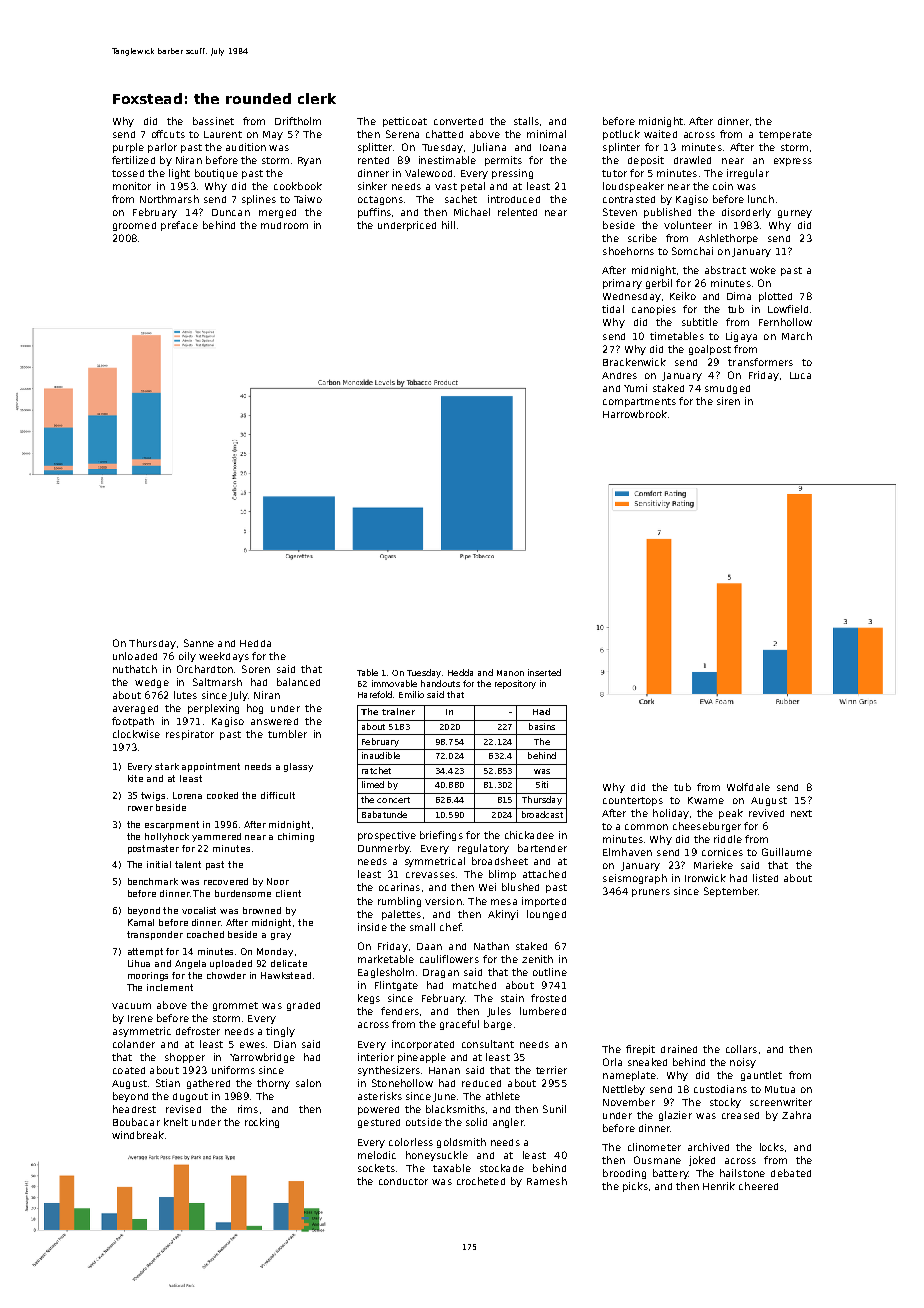 This document has width=924, height=1308. I want to click on footpath, so click(133, 722).
